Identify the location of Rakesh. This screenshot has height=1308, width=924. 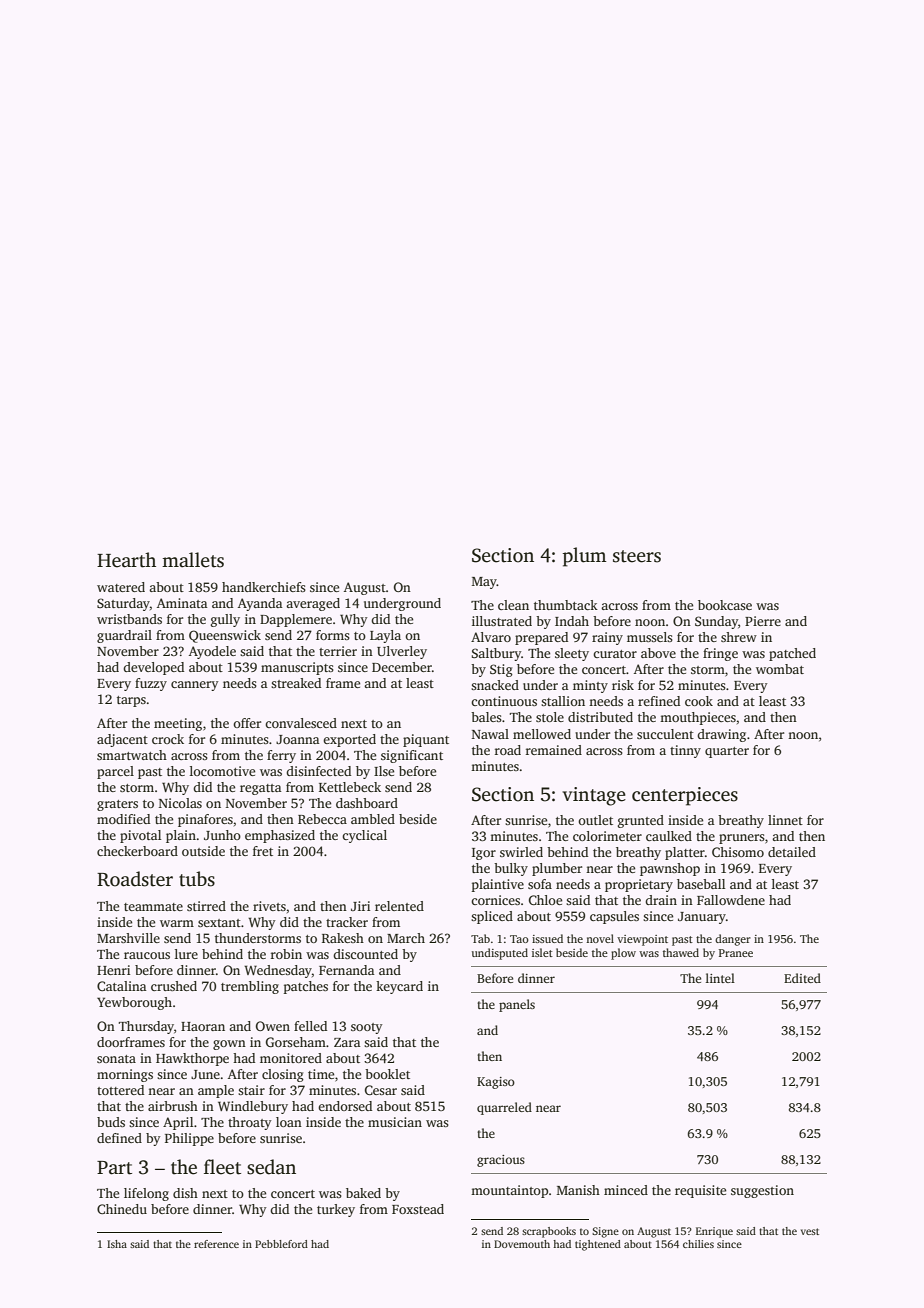
(343, 938).
